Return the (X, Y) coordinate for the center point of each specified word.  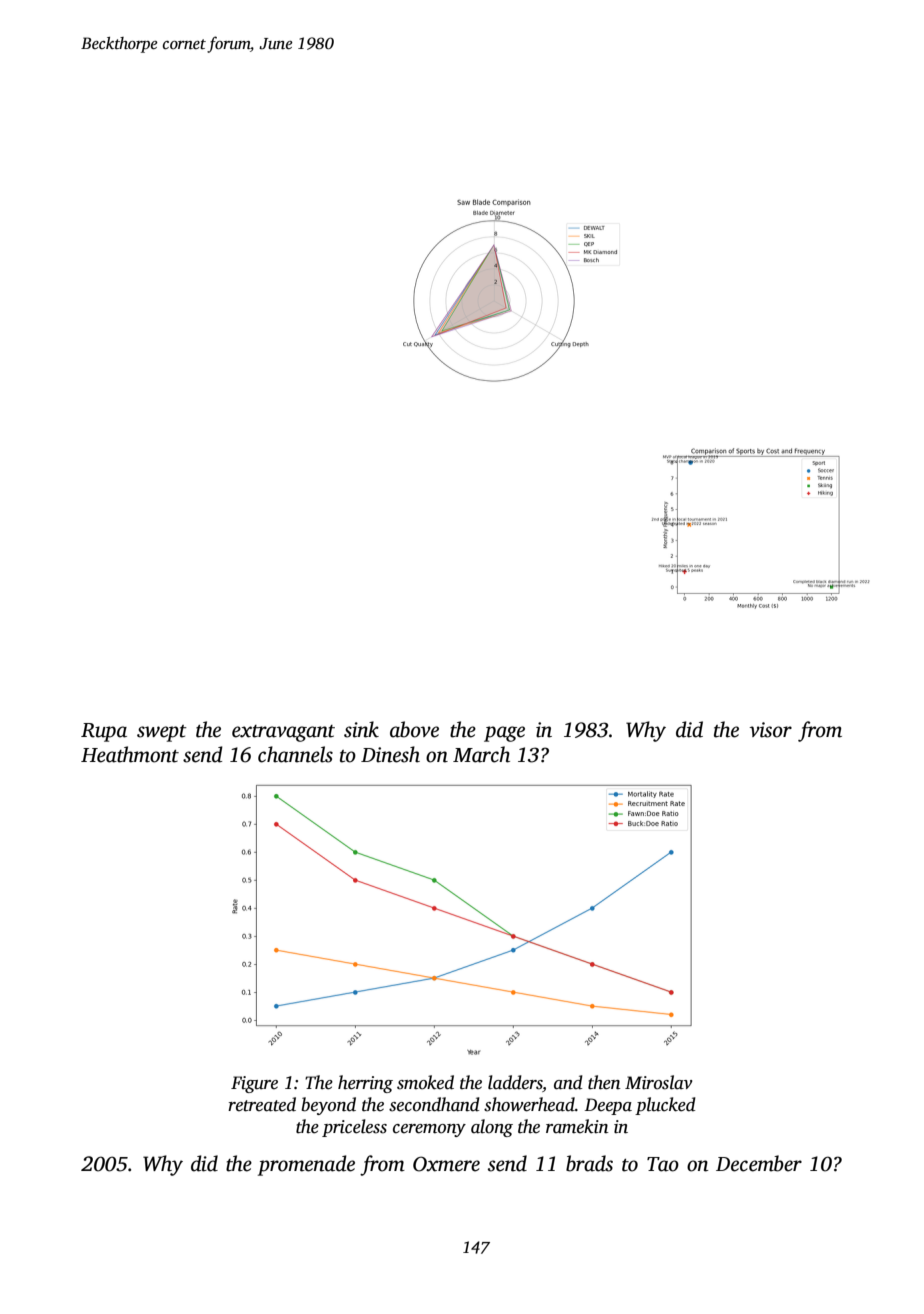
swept (162, 733)
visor (770, 730)
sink (361, 729)
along (492, 1128)
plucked (665, 1106)
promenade (306, 1165)
